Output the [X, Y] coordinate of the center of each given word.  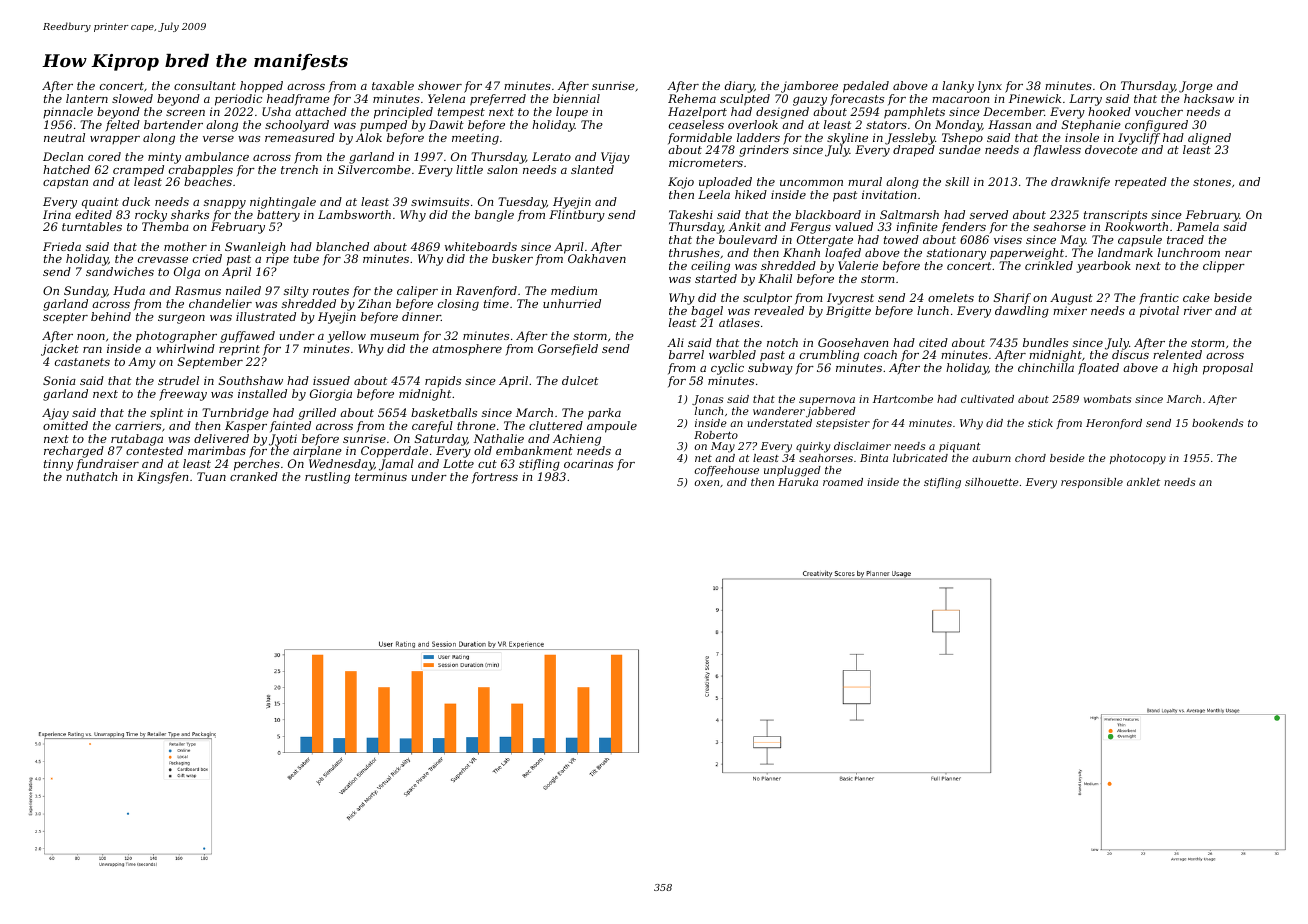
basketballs [444, 412]
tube [306, 258]
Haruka [798, 482]
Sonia [59, 380]
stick [1040, 423]
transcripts [1115, 216]
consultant [205, 85]
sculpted [745, 100]
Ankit [745, 226]
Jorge [1196, 87]
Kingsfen [162, 478]
